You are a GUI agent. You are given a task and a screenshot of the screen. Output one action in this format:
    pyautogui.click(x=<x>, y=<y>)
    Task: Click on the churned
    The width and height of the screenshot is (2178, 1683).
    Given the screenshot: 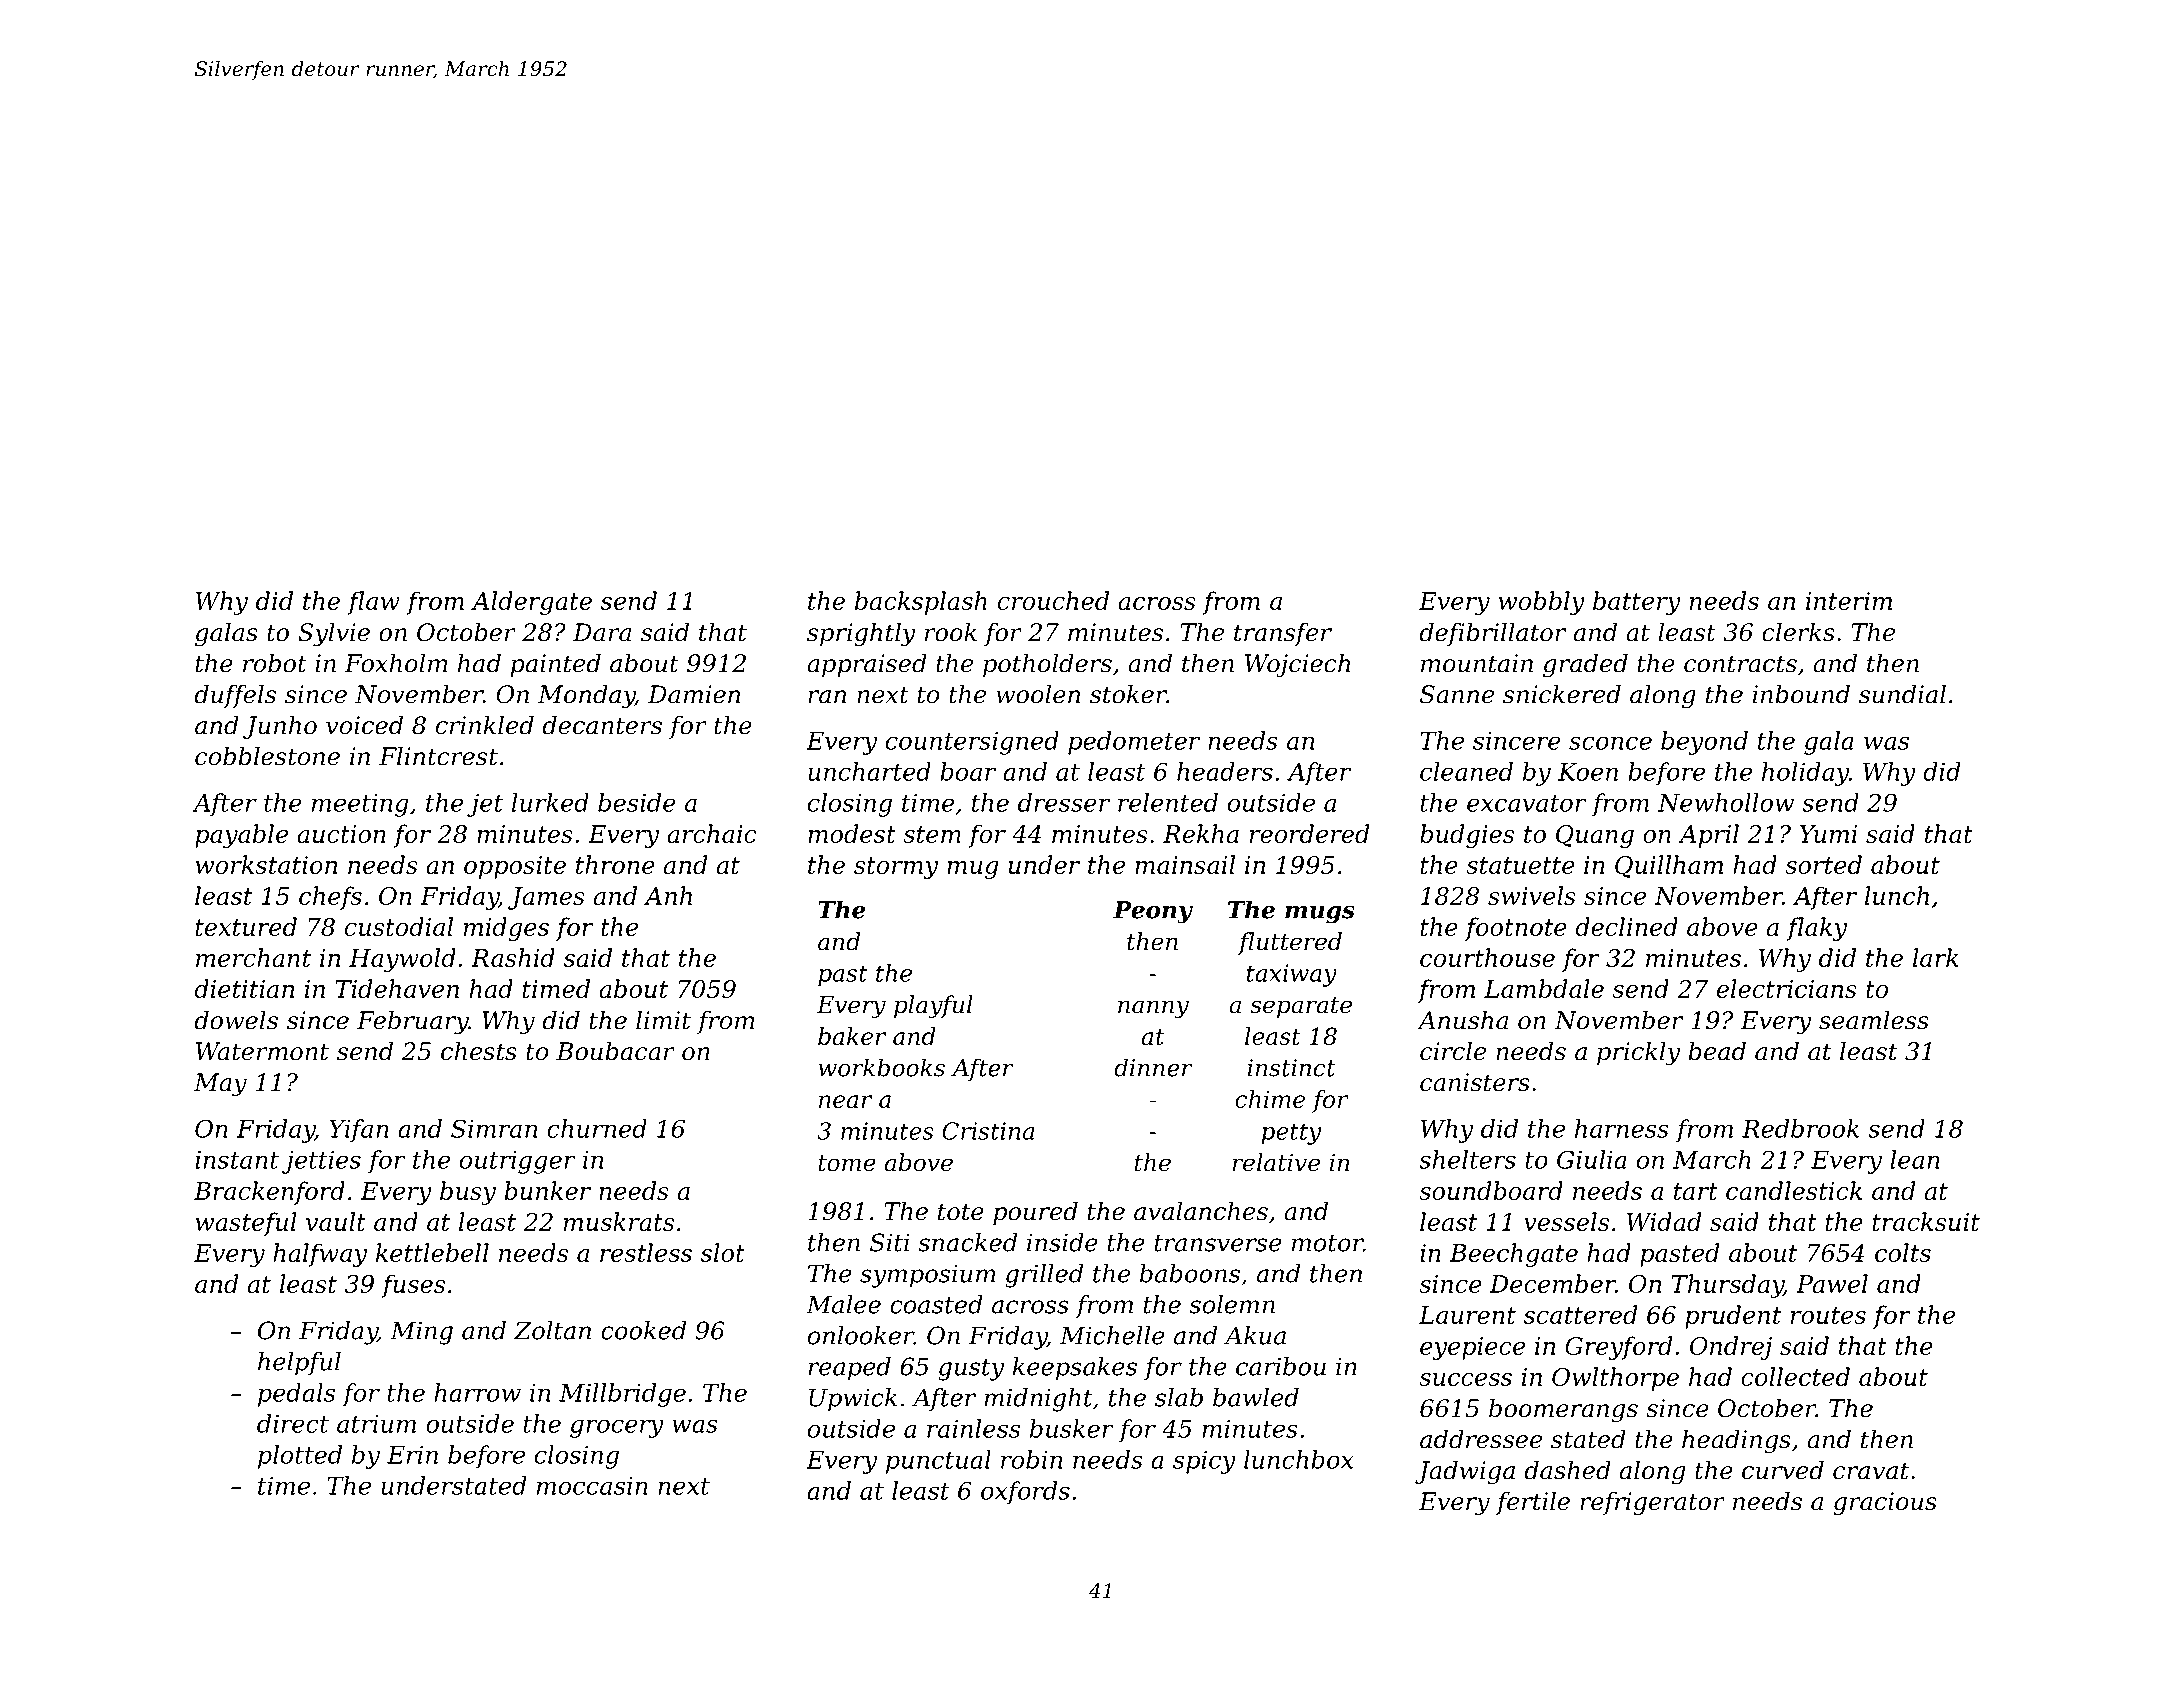 What is the action you would take?
    pyautogui.click(x=597, y=1128)
